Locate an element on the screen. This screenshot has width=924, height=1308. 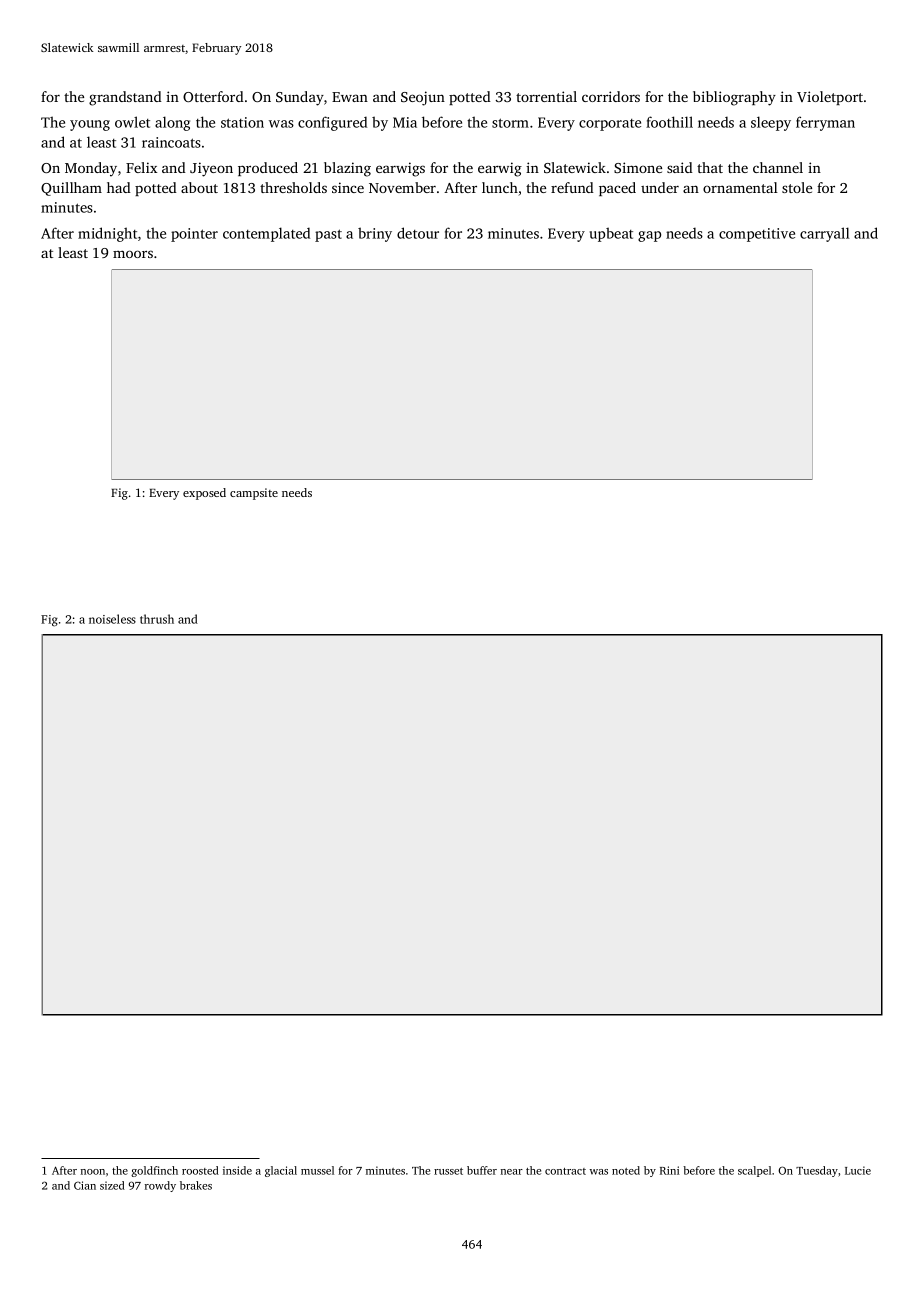
Rini is located at coordinates (670, 1170).
